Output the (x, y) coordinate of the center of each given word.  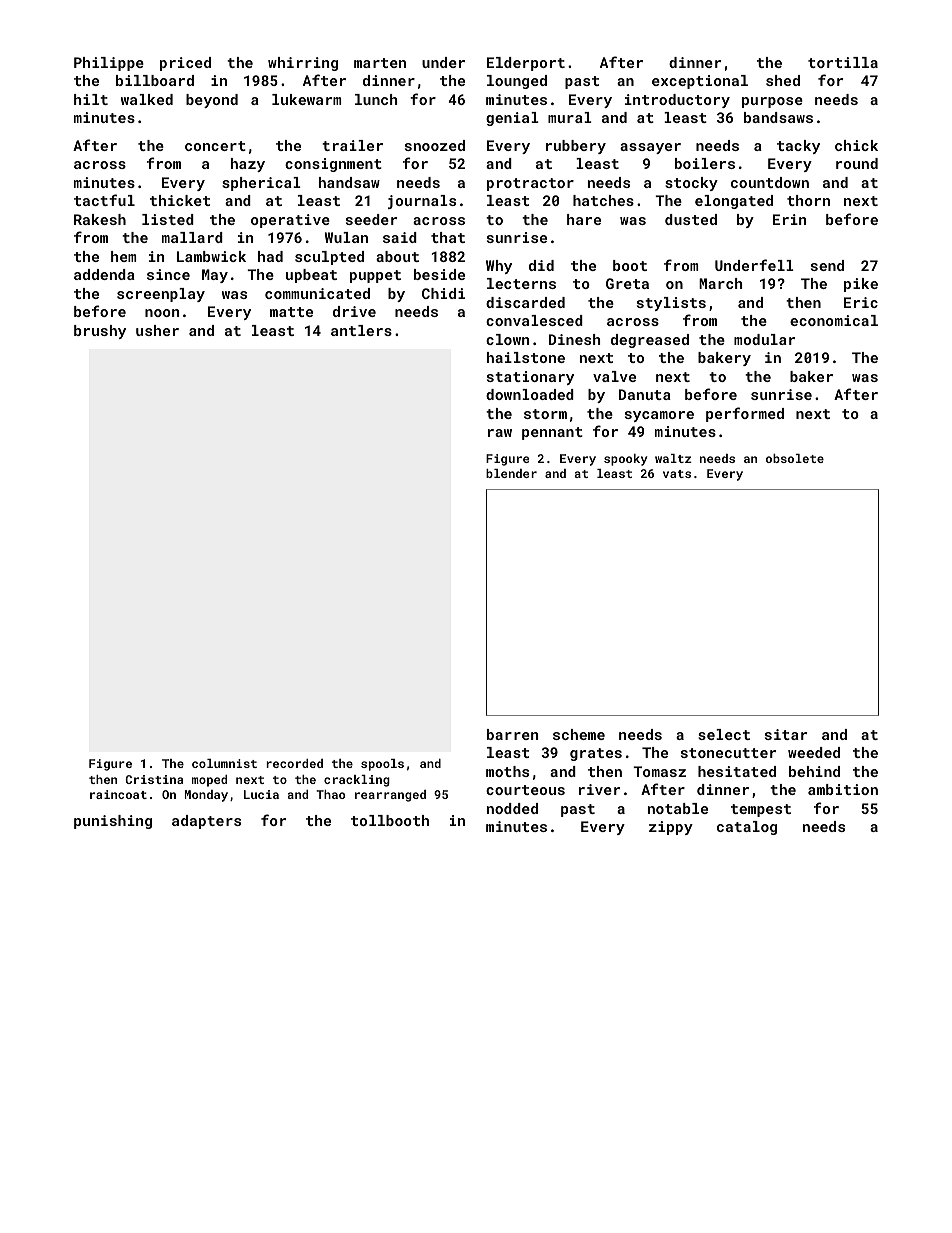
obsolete (795, 458)
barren (512, 734)
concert (215, 146)
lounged (517, 82)
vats (677, 474)
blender (511, 473)
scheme (579, 734)
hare (584, 219)
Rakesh (100, 219)
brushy (100, 332)
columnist (224, 763)
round (857, 163)
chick (856, 145)
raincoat (118, 794)
